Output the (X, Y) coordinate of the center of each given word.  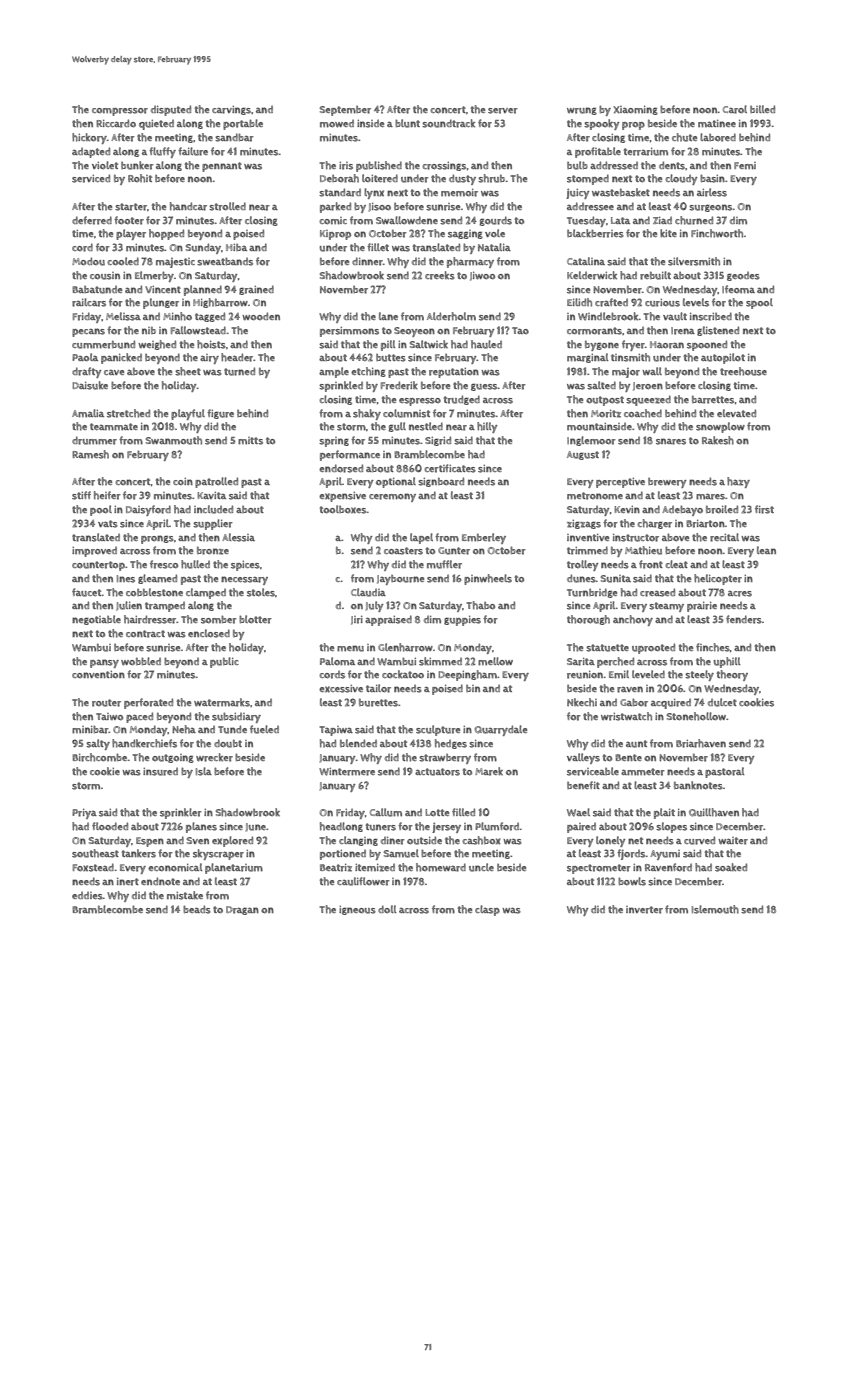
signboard (441, 482)
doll (387, 909)
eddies (87, 895)
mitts (250, 441)
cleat (676, 564)
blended (358, 743)
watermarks (222, 702)
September (345, 111)
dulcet (722, 702)
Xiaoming (635, 110)
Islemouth (715, 909)
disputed (171, 110)
